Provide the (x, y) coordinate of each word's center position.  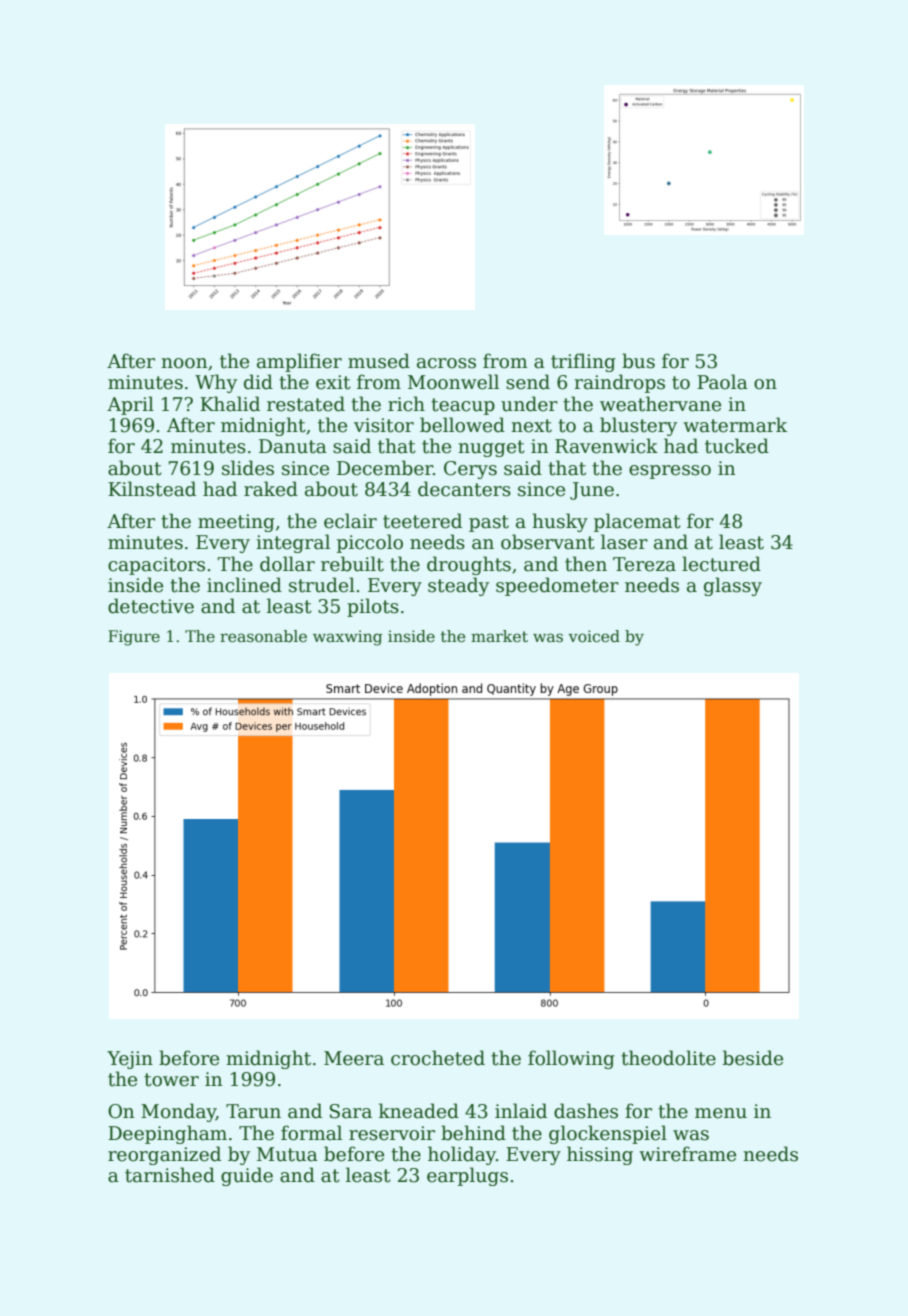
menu (721, 1113)
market (499, 636)
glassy (733, 586)
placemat (637, 522)
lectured (721, 564)
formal (311, 1133)
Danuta (293, 446)
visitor (384, 425)
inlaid (521, 1111)
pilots (373, 607)
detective (151, 606)
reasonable (263, 636)
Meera (354, 1058)
